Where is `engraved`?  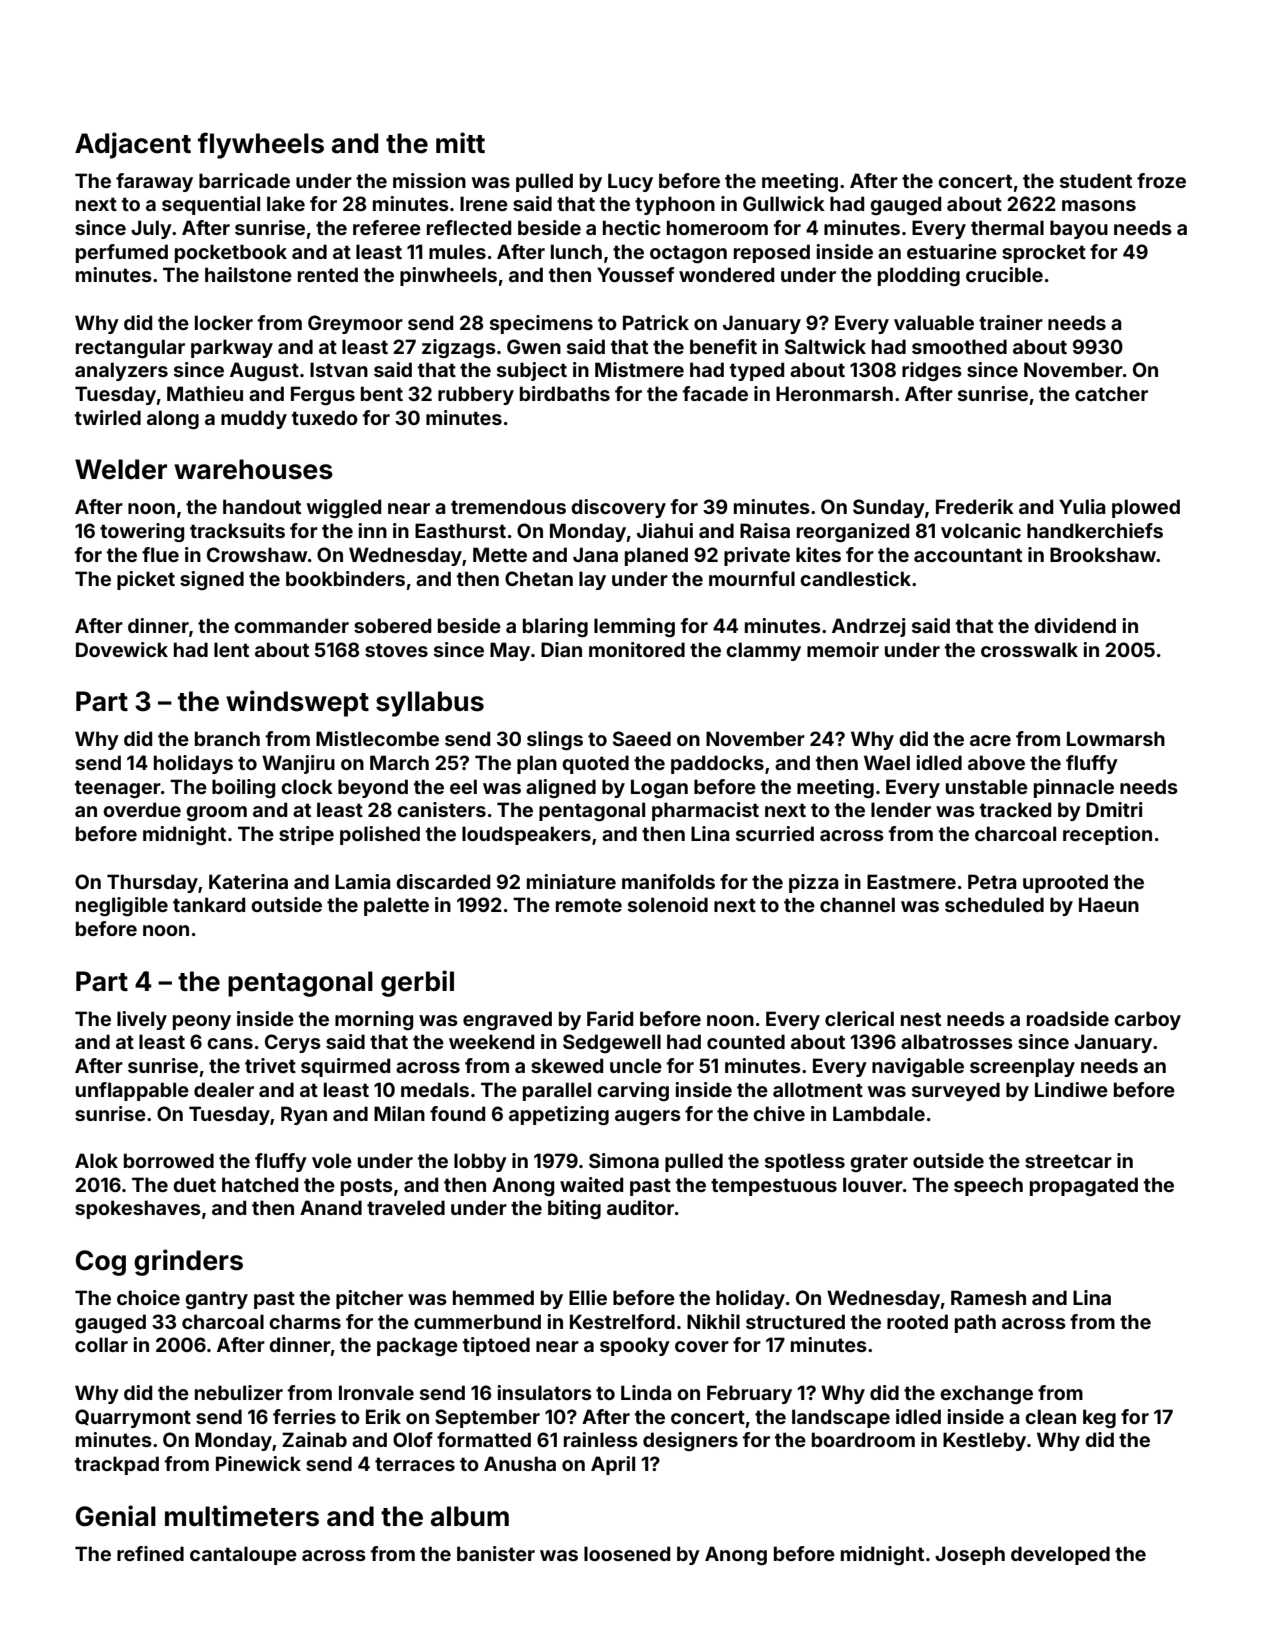
engraved is located at coordinates (507, 1020).
